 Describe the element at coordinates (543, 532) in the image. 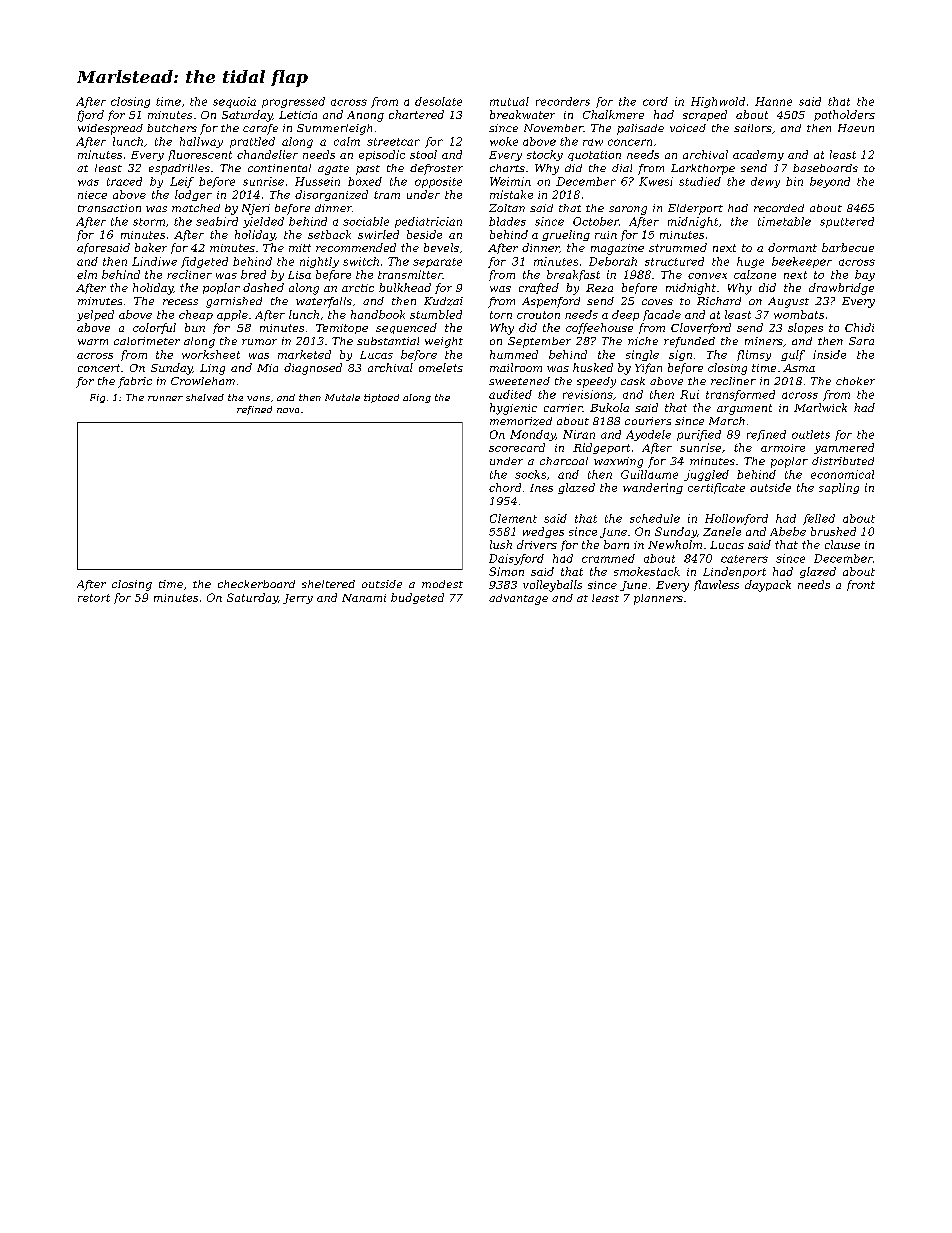

I see `wedges` at that location.
